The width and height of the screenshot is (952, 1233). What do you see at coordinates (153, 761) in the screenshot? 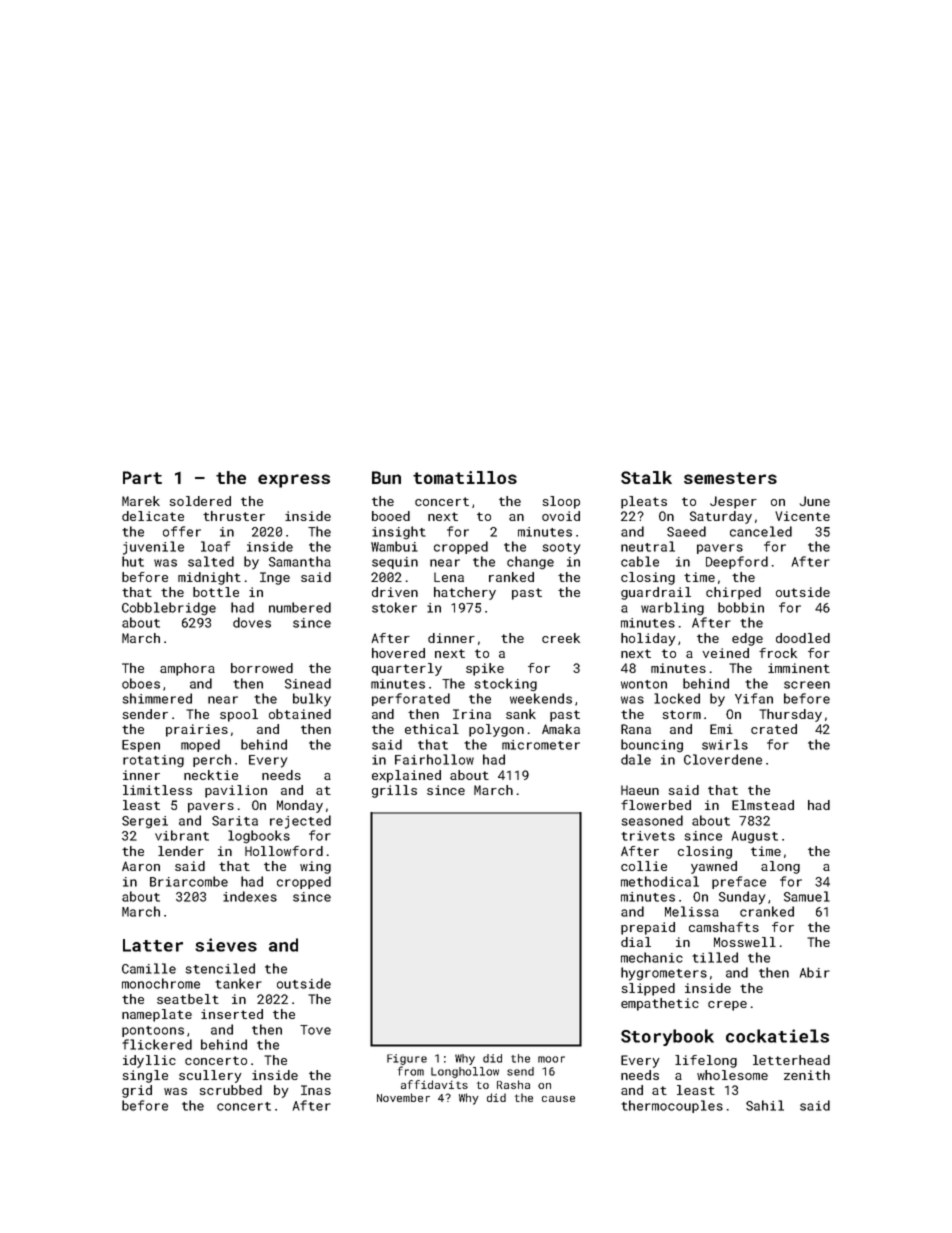
I see `rotating` at bounding box center [153, 761].
